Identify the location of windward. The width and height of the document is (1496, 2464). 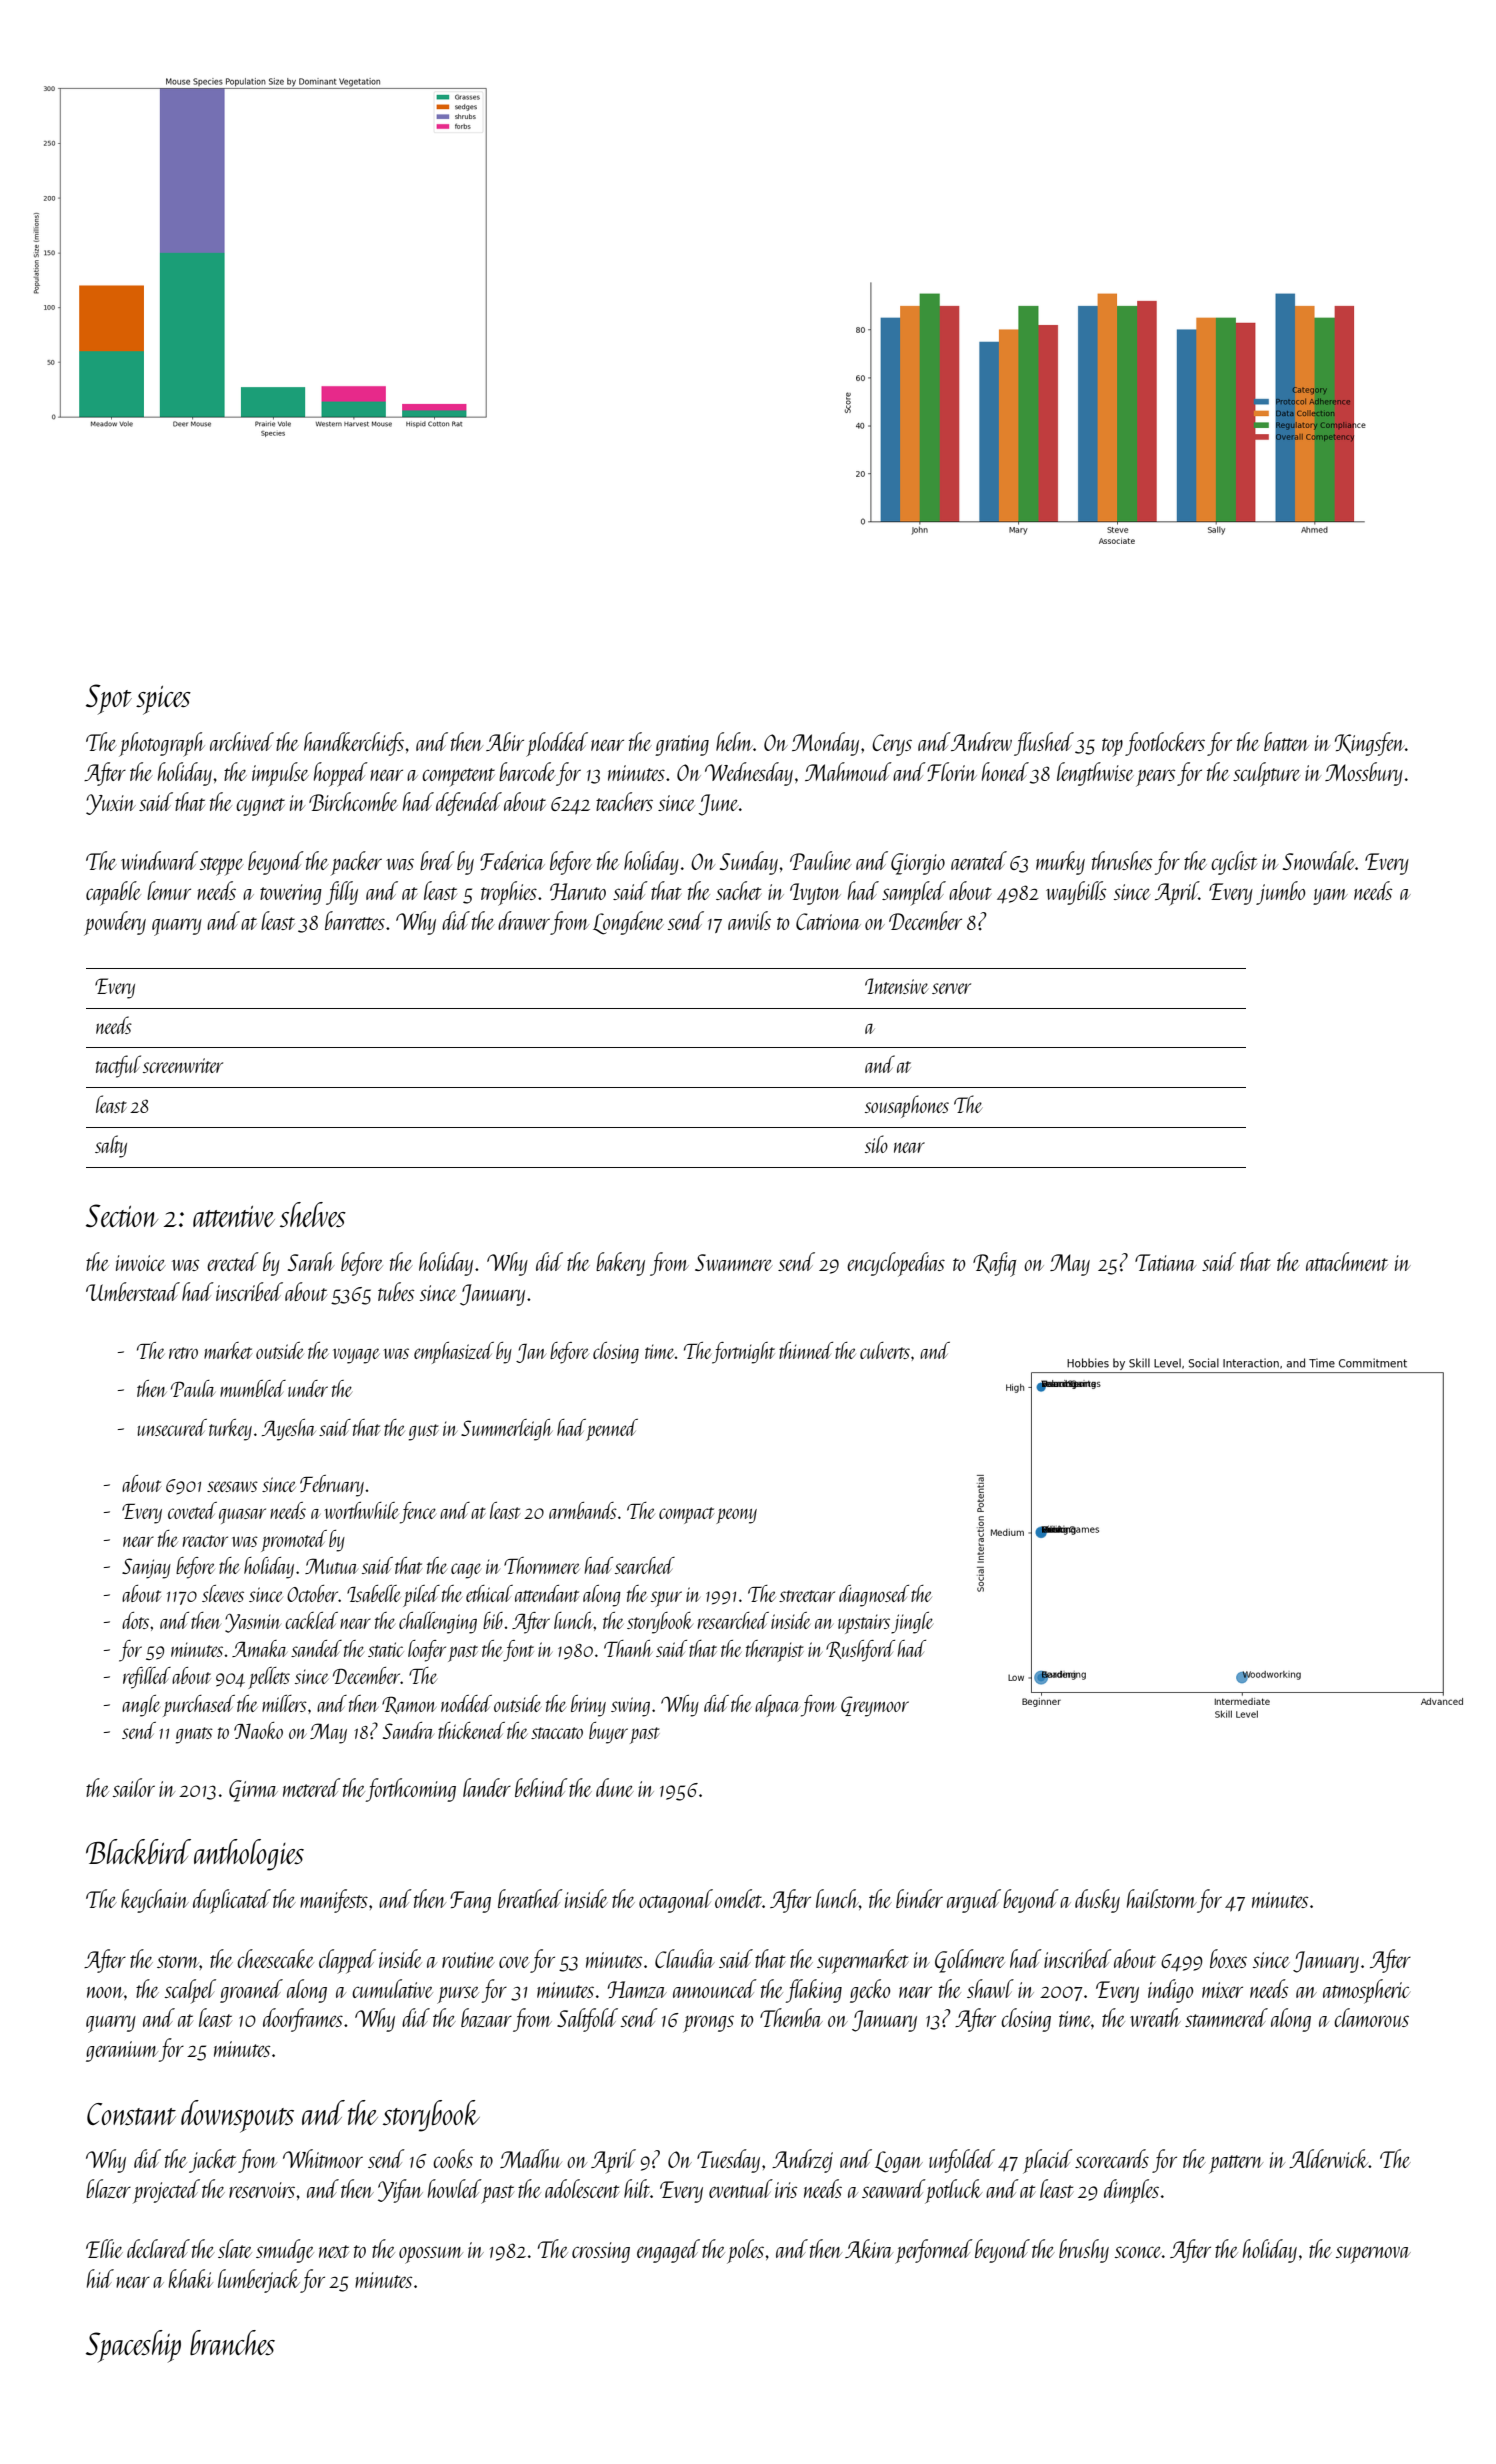
(159, 860).
